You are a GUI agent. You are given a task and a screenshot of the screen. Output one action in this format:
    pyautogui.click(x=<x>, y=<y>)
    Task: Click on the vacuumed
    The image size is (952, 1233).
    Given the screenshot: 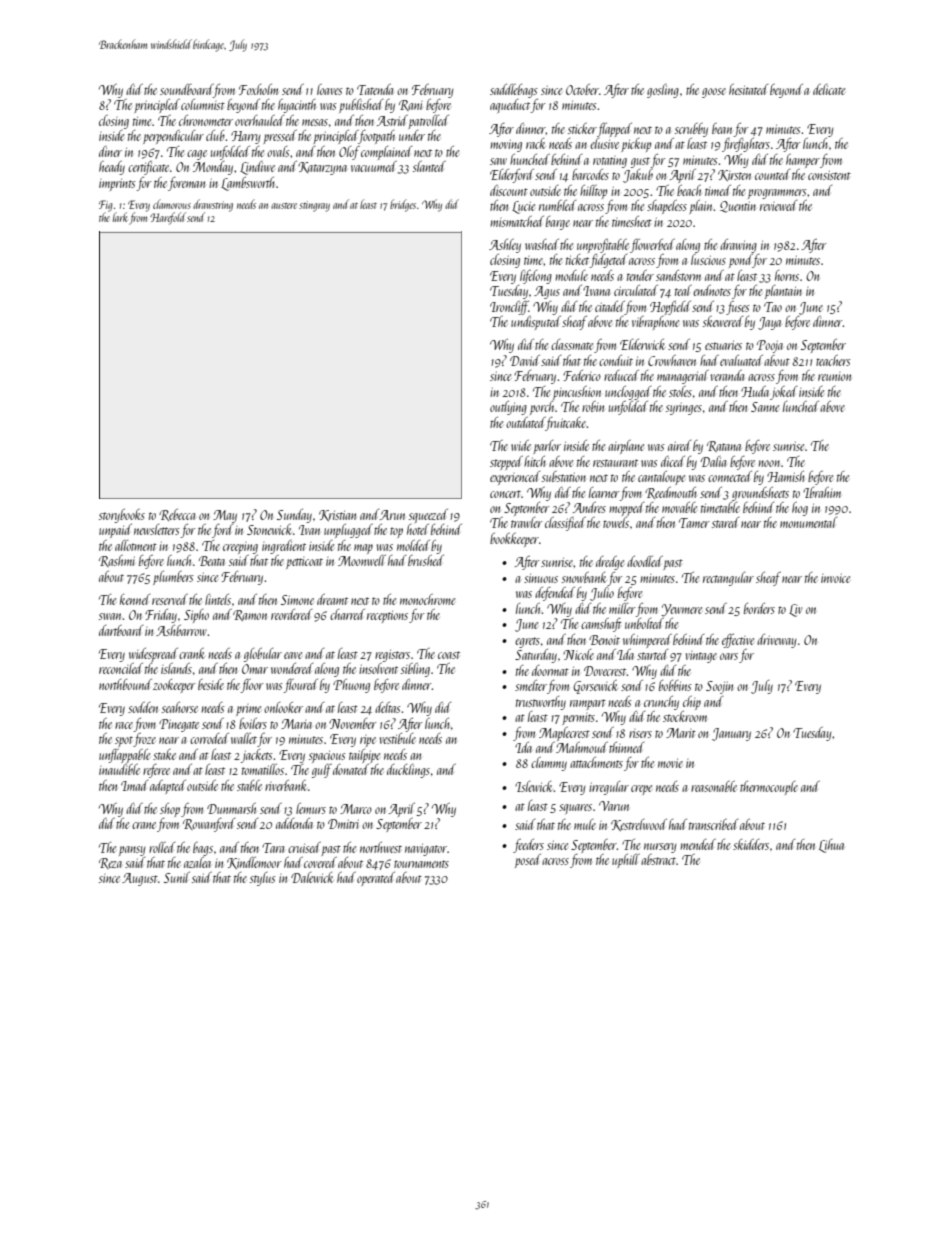 What is the action you would take?
    pyautogui.click(x=374, y=167)
